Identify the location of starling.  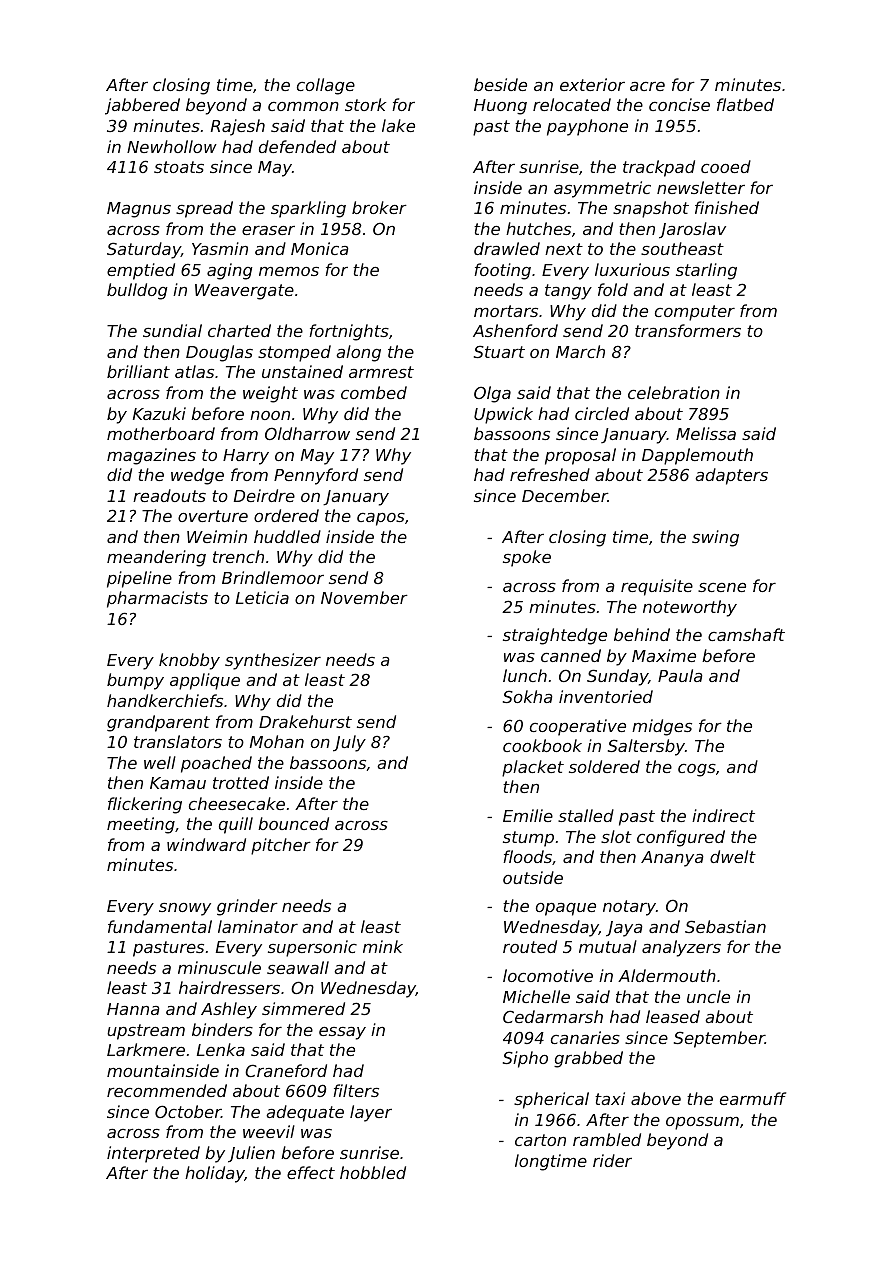
(706, 271).
